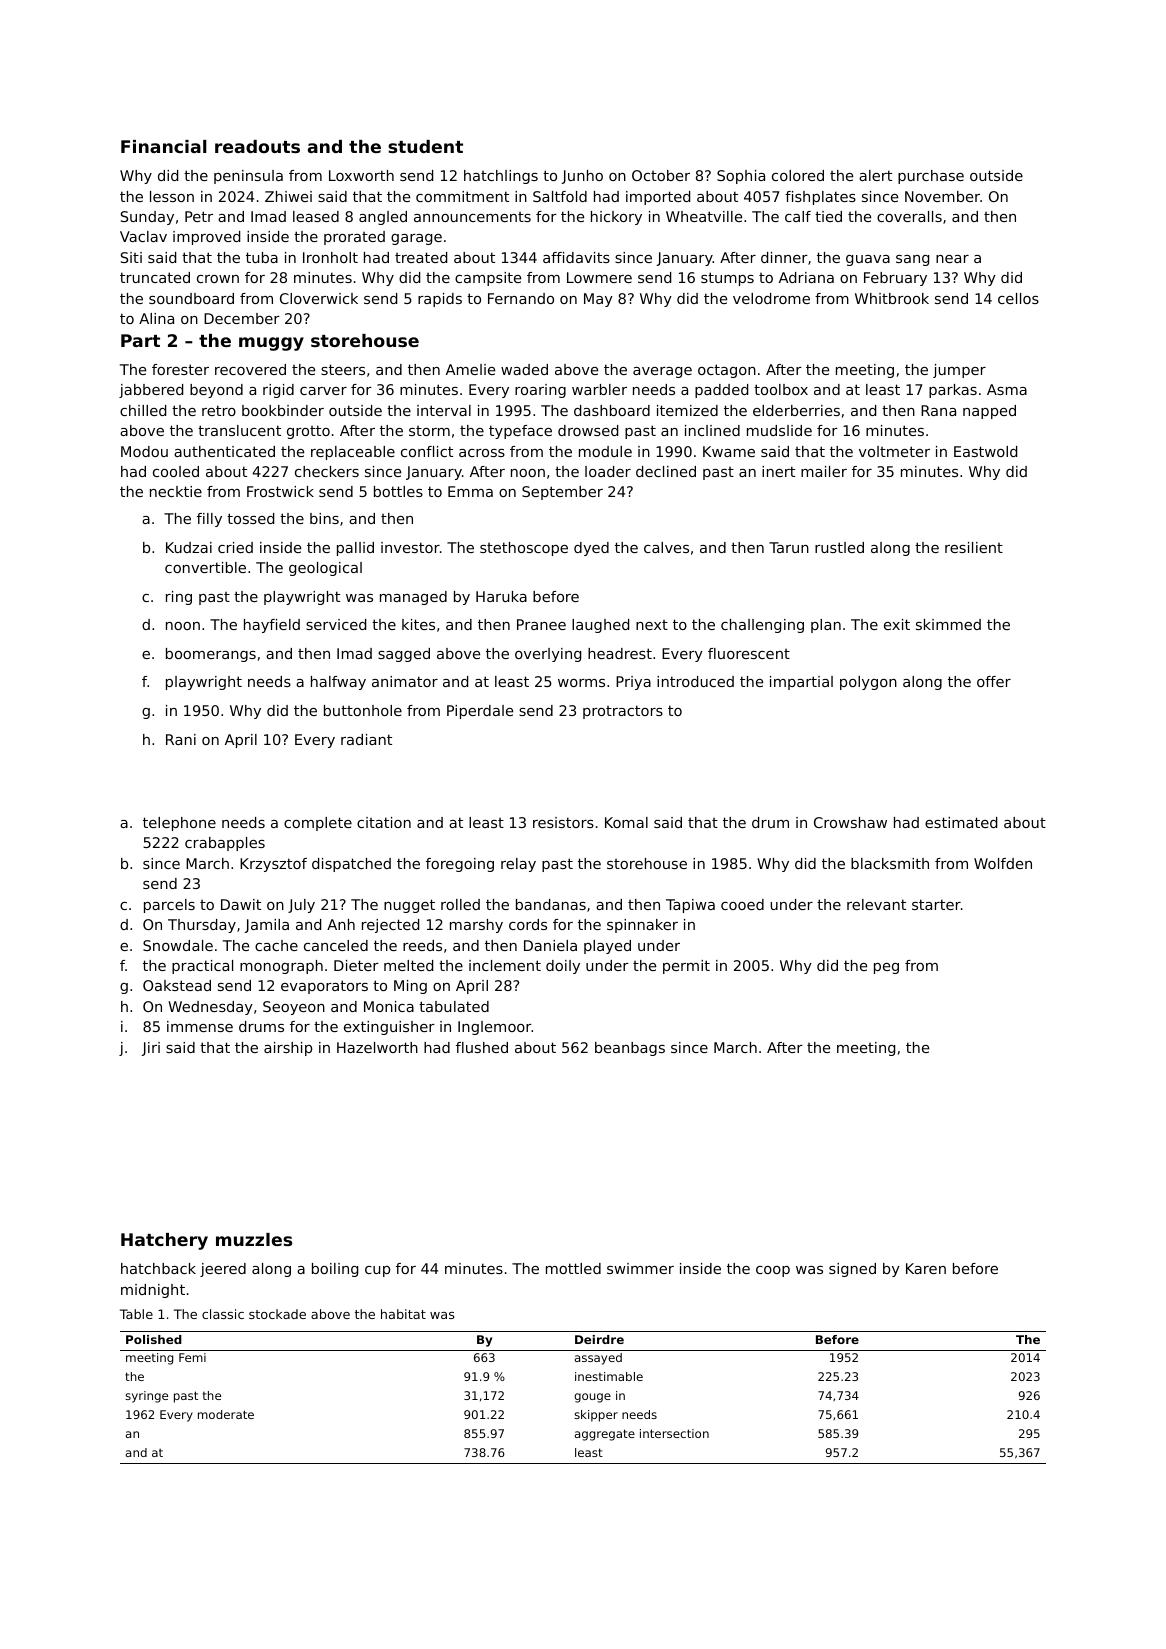 The width and height of the screenshot is (1166, 1649). What do you see at coordinates (226, 1414) in the screenshot?
I see `moderate` at bounding box center [226, 1414].
